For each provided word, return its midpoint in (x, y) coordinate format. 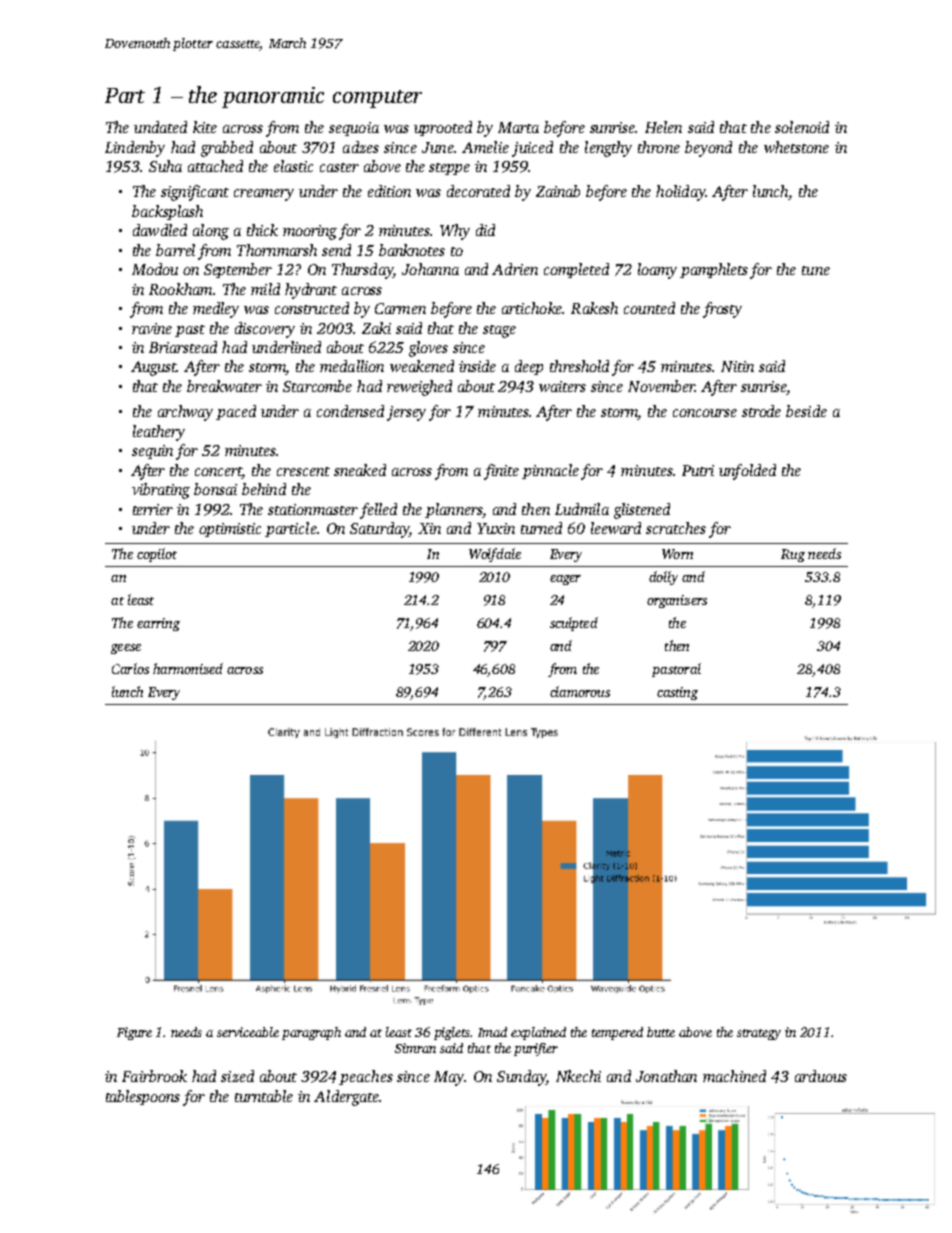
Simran (415, 1048)
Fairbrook (154, 1076)
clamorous (580, 691)
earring (158, 624)
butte (661, 1032)
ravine (152, 328)
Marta (518, 127)
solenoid (802, 127)
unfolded (747, 472)
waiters (562, 386)
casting (677, 693)
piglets (452, 1033)
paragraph (311, 1033)
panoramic (273, 97)
